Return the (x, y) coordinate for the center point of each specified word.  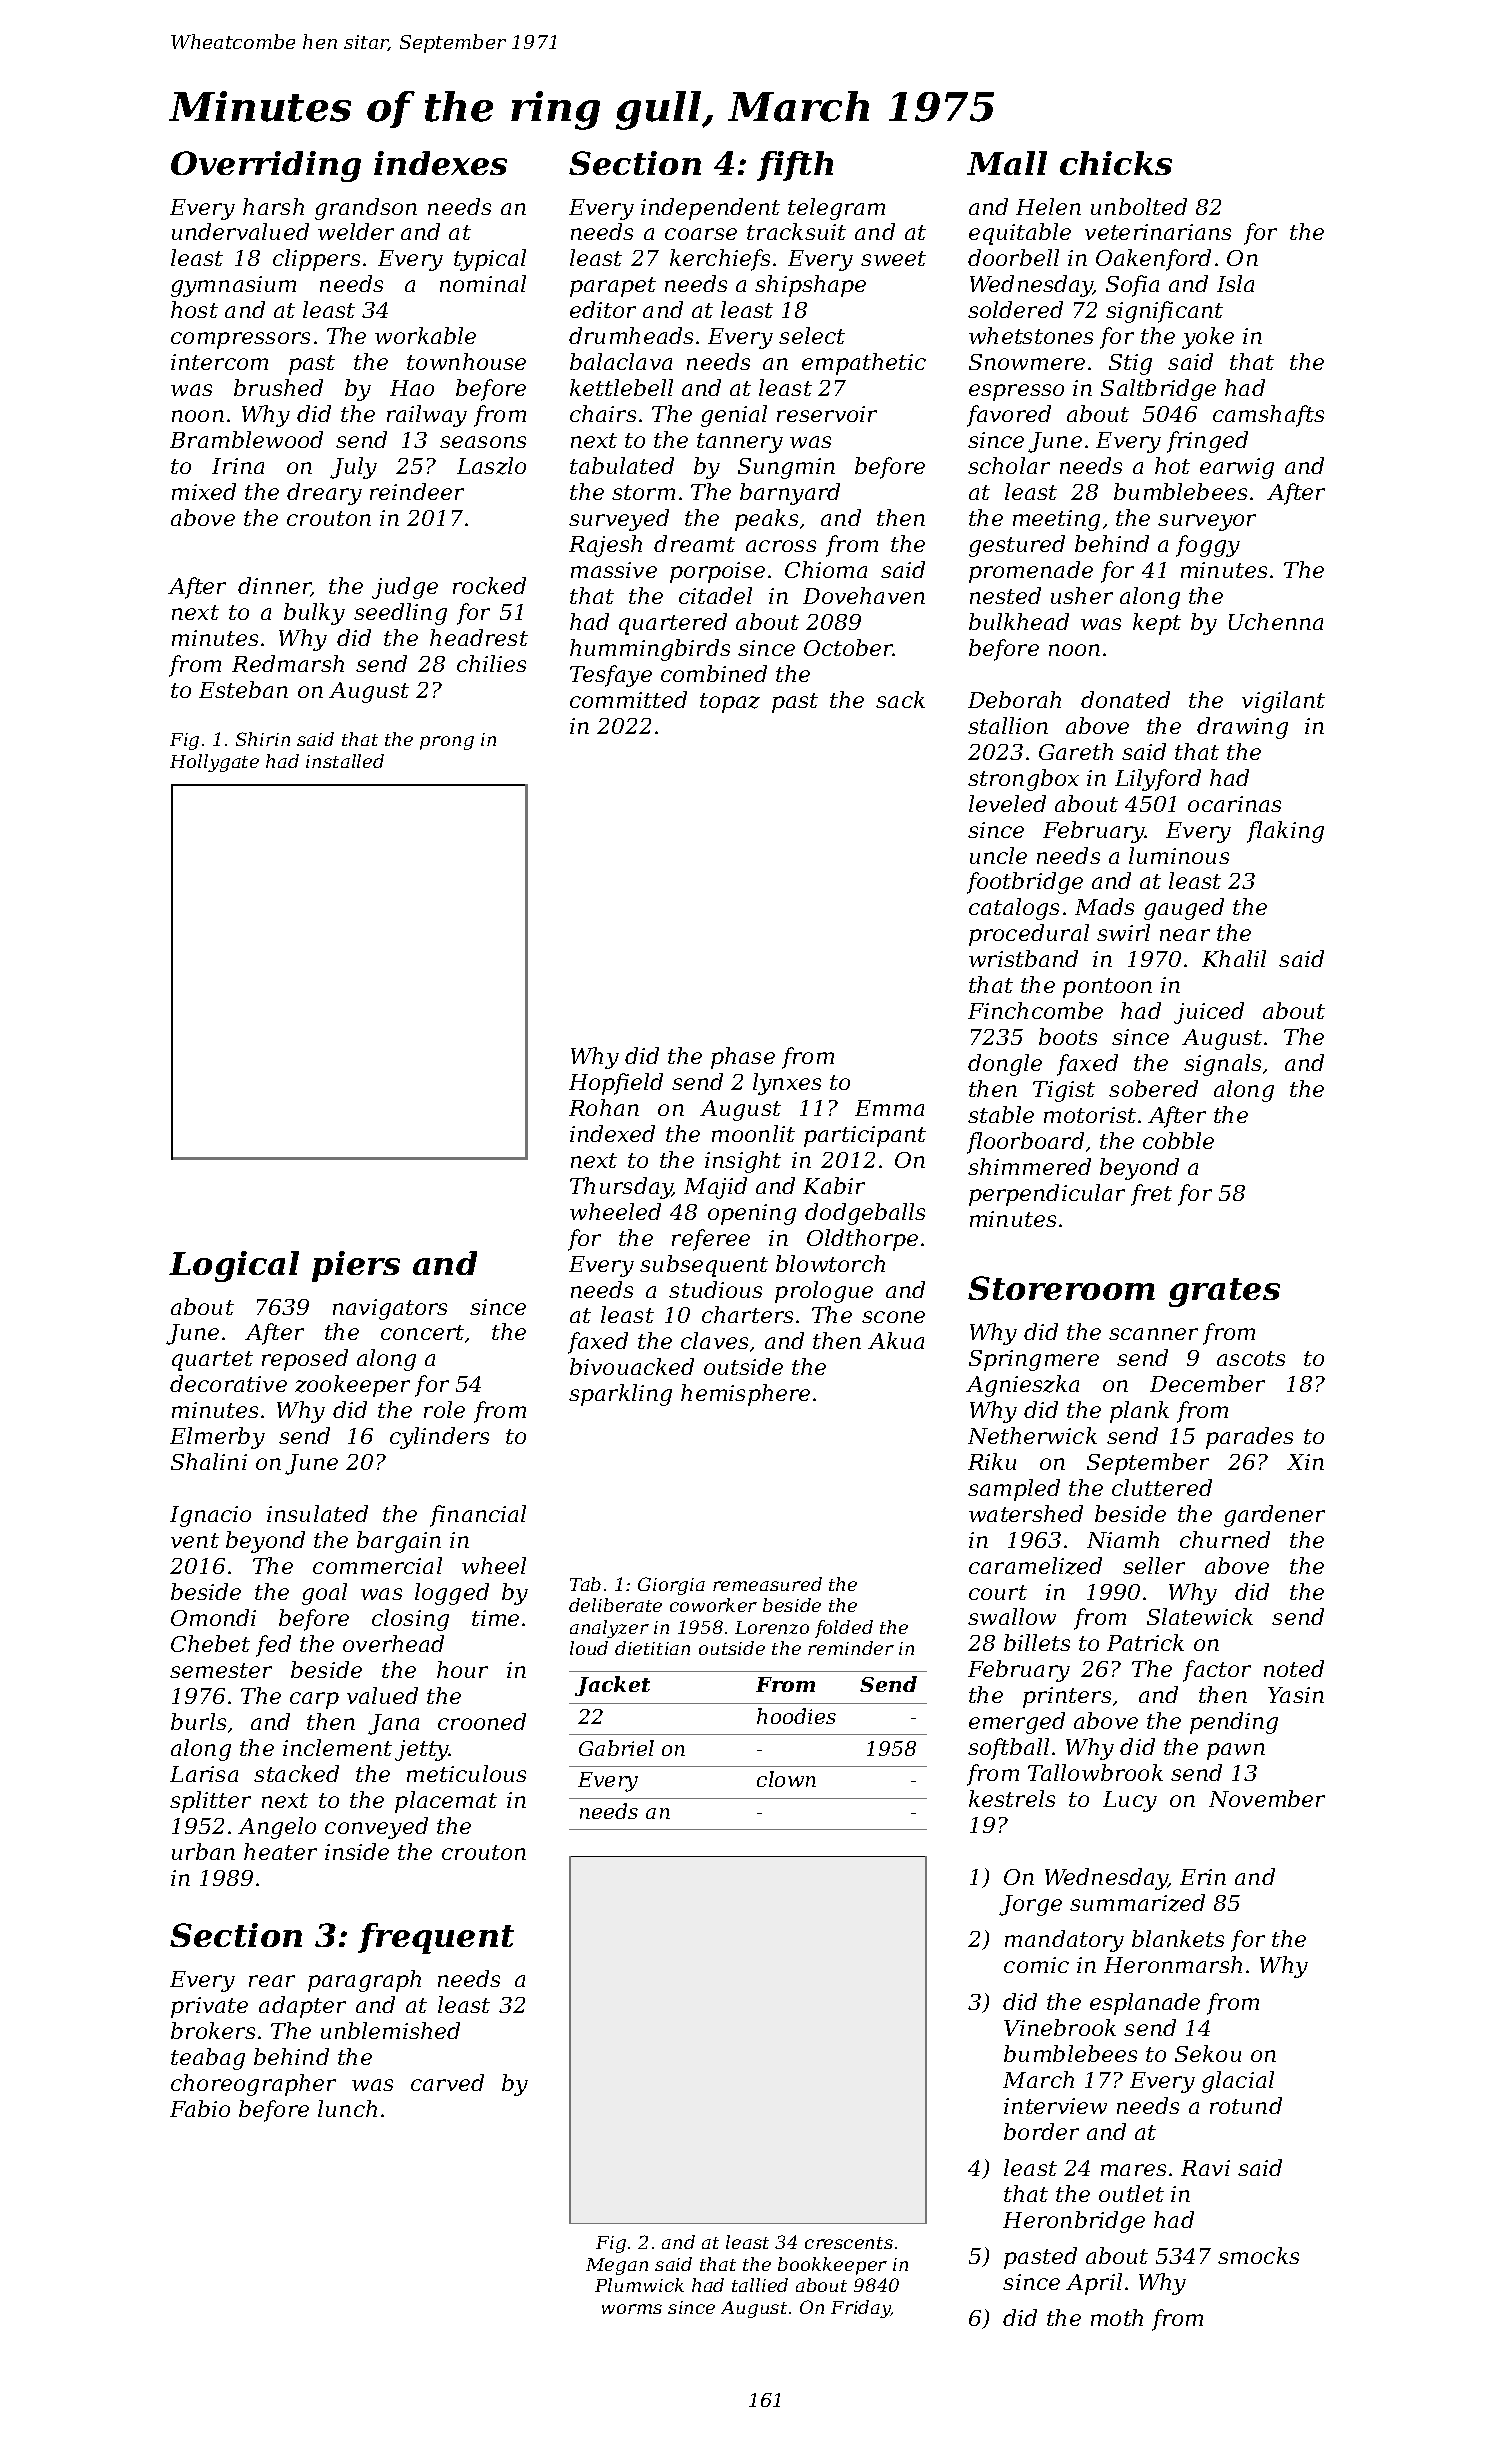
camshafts (1268, 416)
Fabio (200, 2108)
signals (1222, 1065)
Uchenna (1276, 621)
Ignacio (210, 1516)
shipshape (810, 286)
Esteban (243, 689)
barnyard (790, 494)
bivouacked (632, 1366)
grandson (366, 209)
